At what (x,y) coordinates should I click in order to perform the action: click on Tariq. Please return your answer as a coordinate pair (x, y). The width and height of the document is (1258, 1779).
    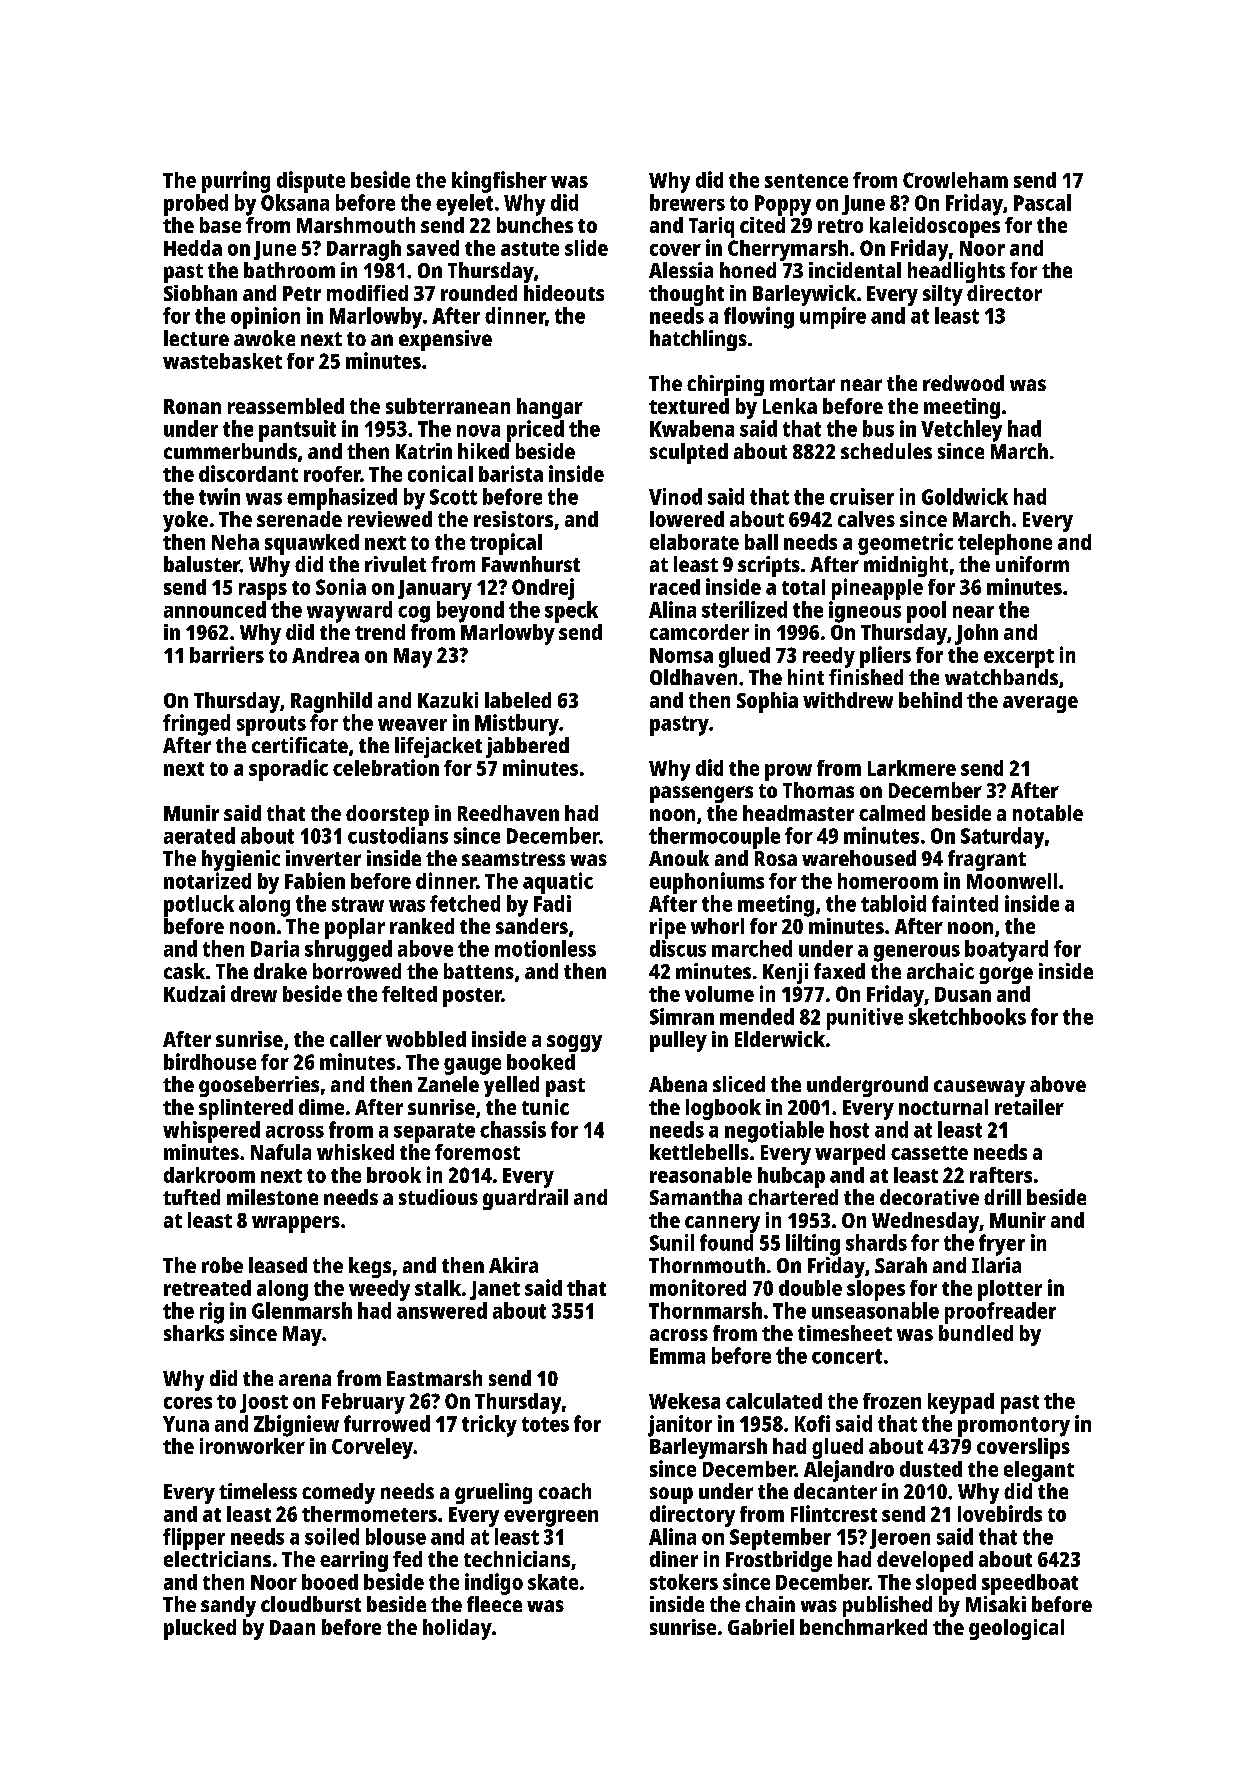
    Looking at the image, I should click on (711, 227).
